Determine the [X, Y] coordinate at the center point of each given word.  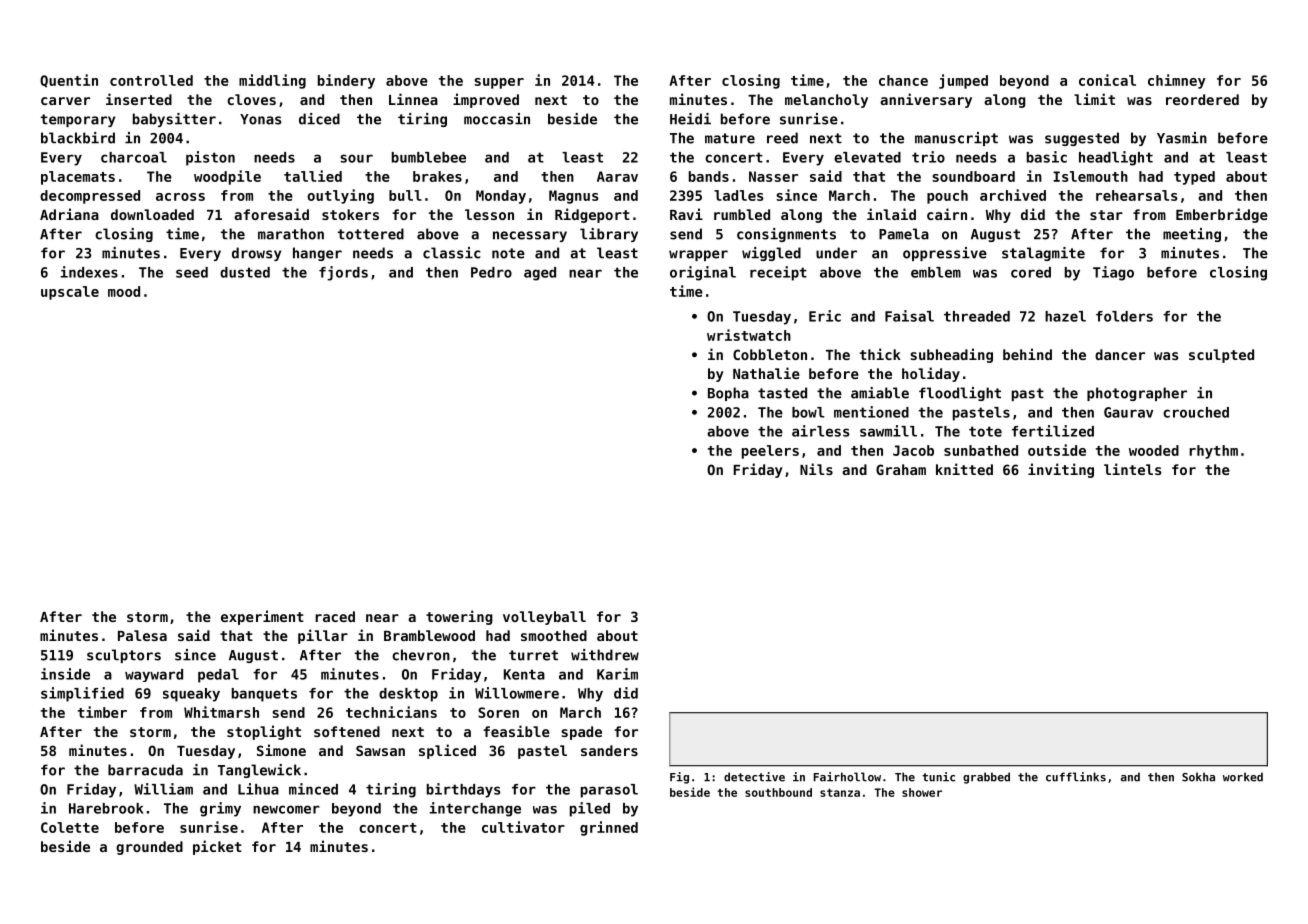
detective [754, 777]
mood [124, 291]
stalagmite [1043, 254]
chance [903, 80]
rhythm [1213, 452]
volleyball [544, 618]
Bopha [728, 394]
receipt [778, 273]
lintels [1132, 469]
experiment [262, 617]
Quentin [69, 81]
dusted [245, 272]
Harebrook [106, 808]
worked [1243, 777]
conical [1107, 80]
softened [347, 731]
